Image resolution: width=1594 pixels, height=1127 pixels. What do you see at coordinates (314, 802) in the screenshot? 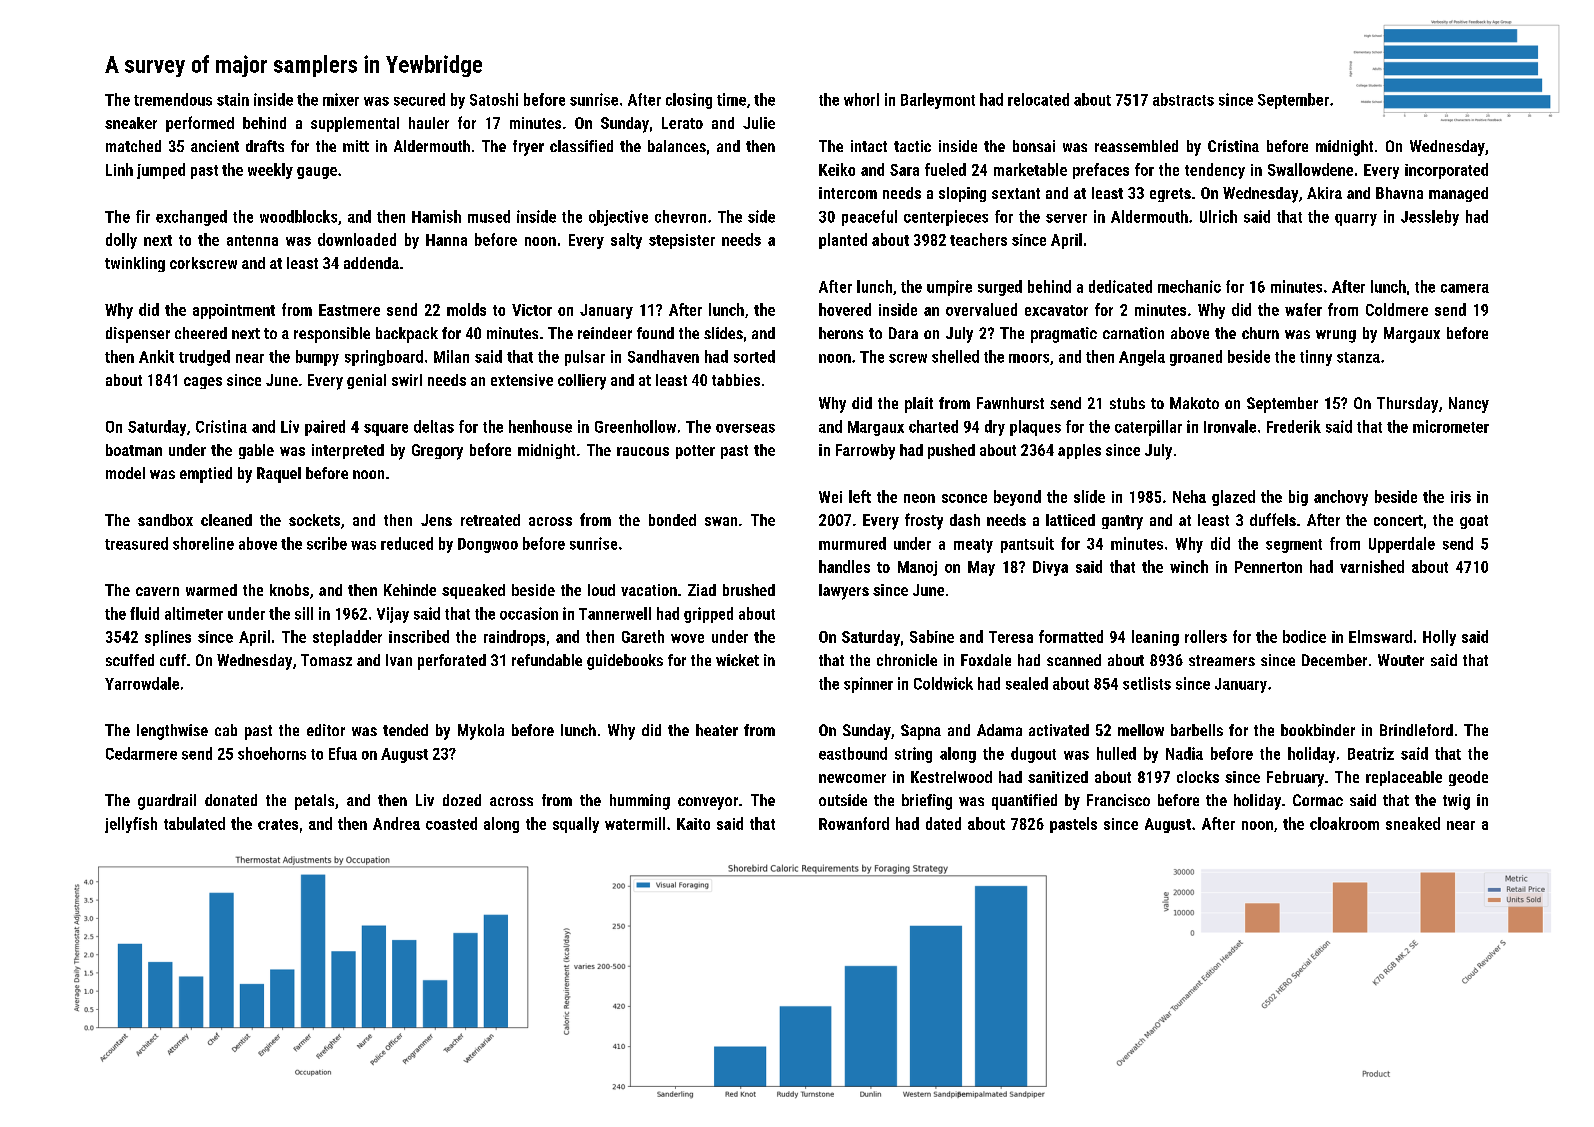
I see `petals` at bounding box center [314, 802].
